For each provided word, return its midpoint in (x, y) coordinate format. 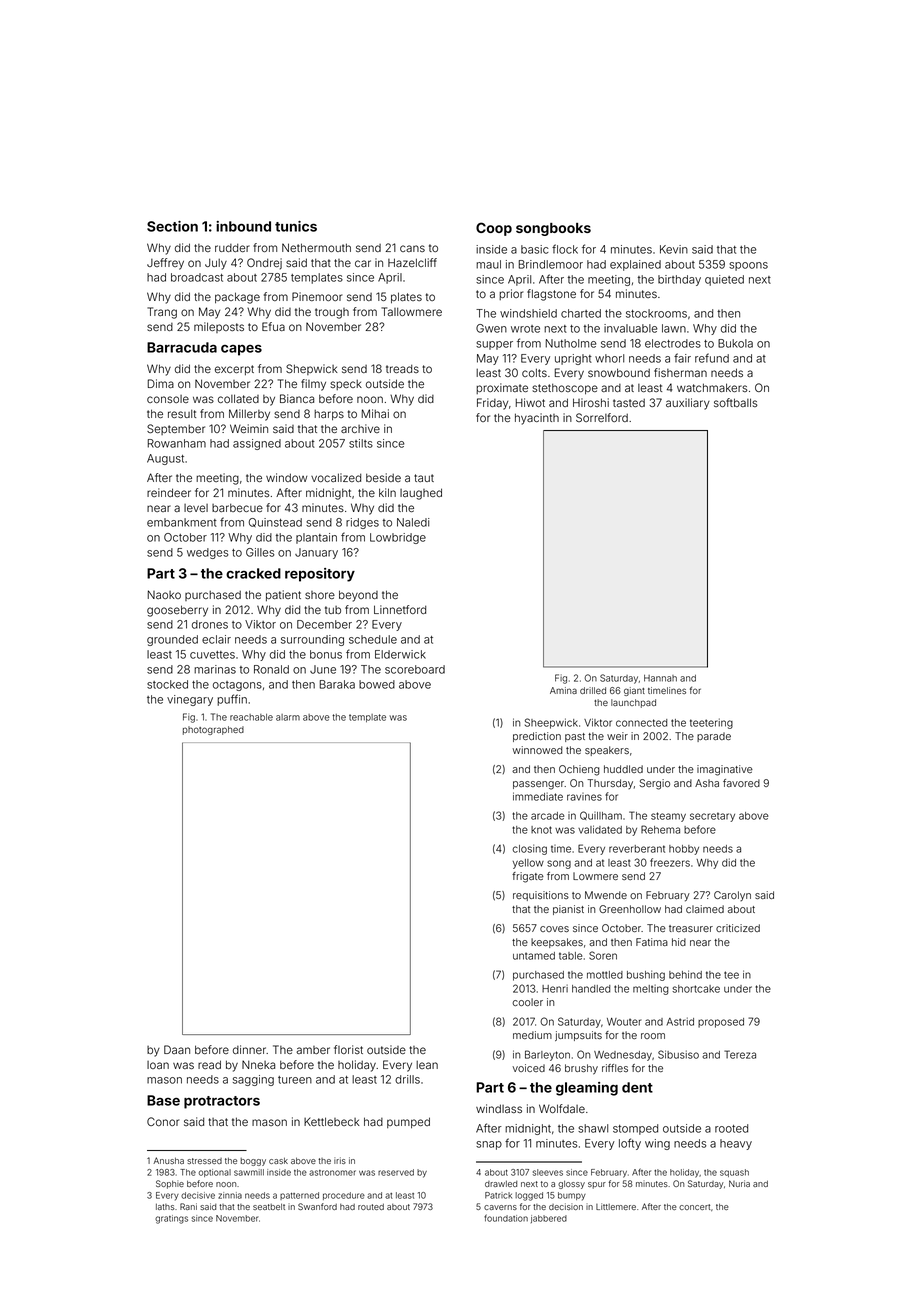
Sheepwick (551, 723)
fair (682, 358)
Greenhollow (630, 909)
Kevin (674, 249)
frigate (528, 877)
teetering (711, 723)
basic (535, 249)
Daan (177, 1049)
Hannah (660, 678)
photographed (213, 730)
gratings (171, 1219)
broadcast (197, 277)
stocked (167, 684)
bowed (377, 684)
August (165, 459)
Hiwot (530, 402)
